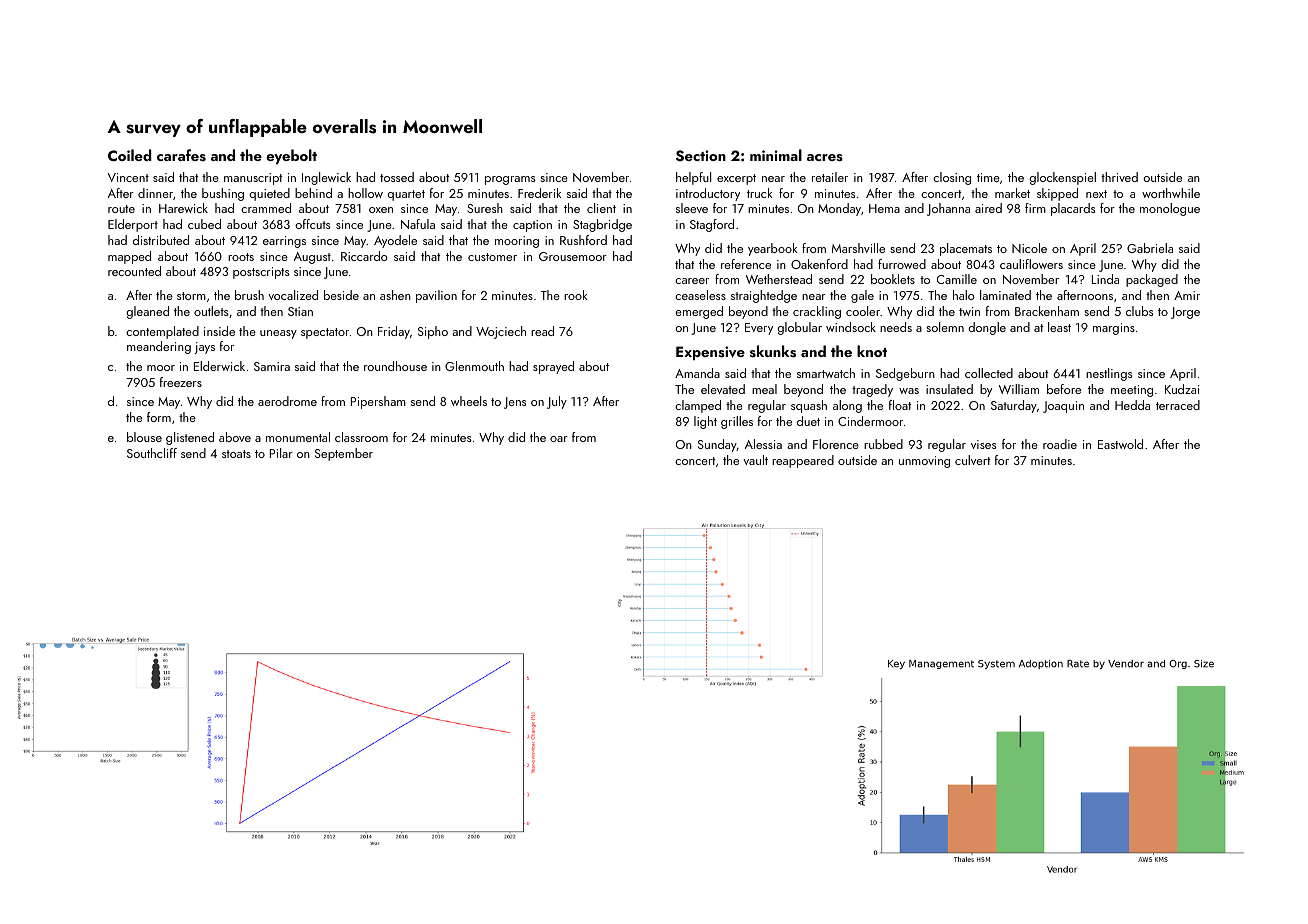 Image resolution: width=1308 pixels, height=924 pixels. I want to click on freezers, so click(181, 382).
